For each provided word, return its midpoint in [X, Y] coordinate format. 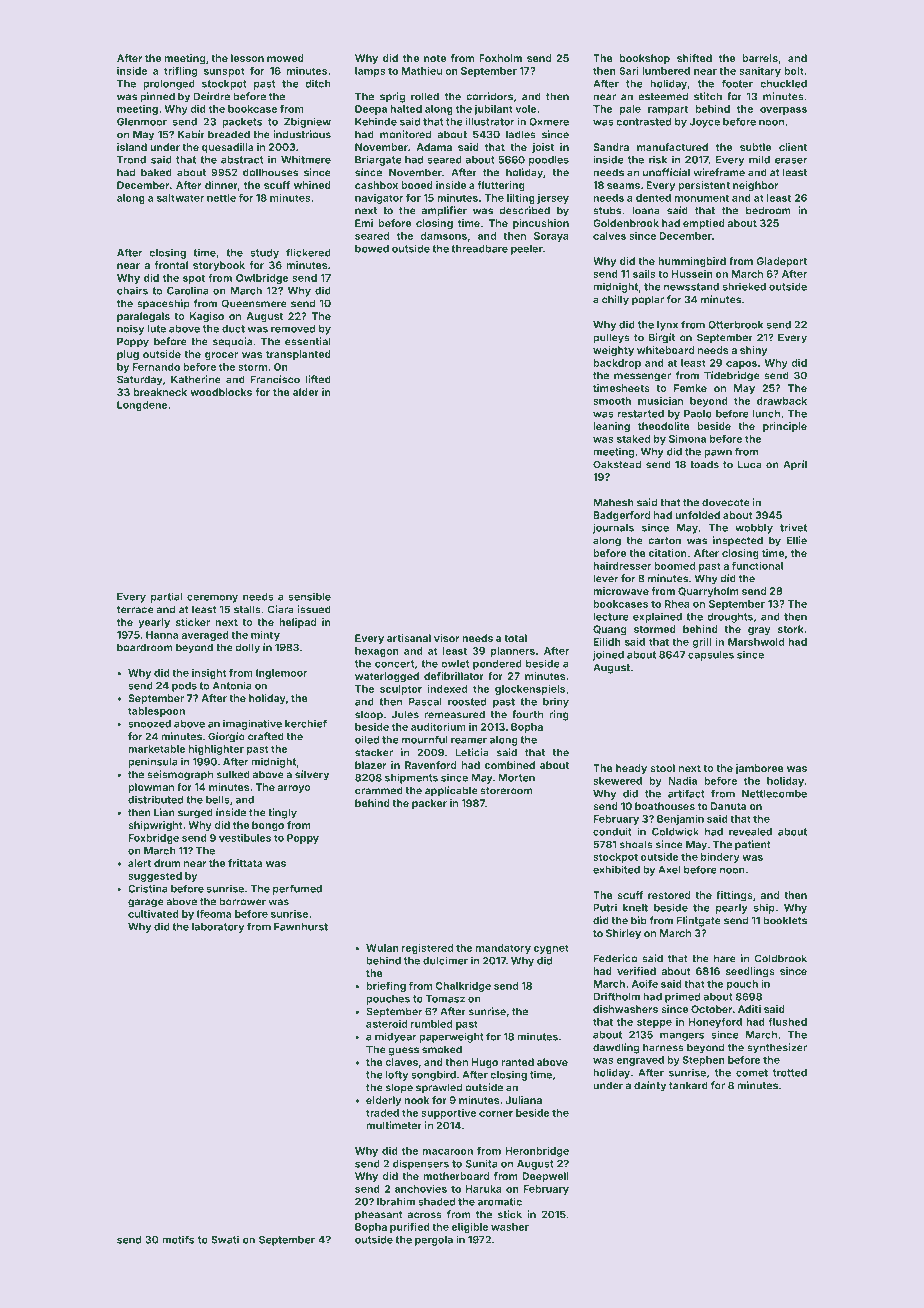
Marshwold [756, 642]
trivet [793, 527]
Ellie [797, 540]
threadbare [479, 249]
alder [306, 392]
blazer [371, 765]
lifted [318, 379]
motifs [178, 1239]
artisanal [409, 638]
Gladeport [781, 262]
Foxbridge [153, 839]
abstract [242, 160]
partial [167, 597]
